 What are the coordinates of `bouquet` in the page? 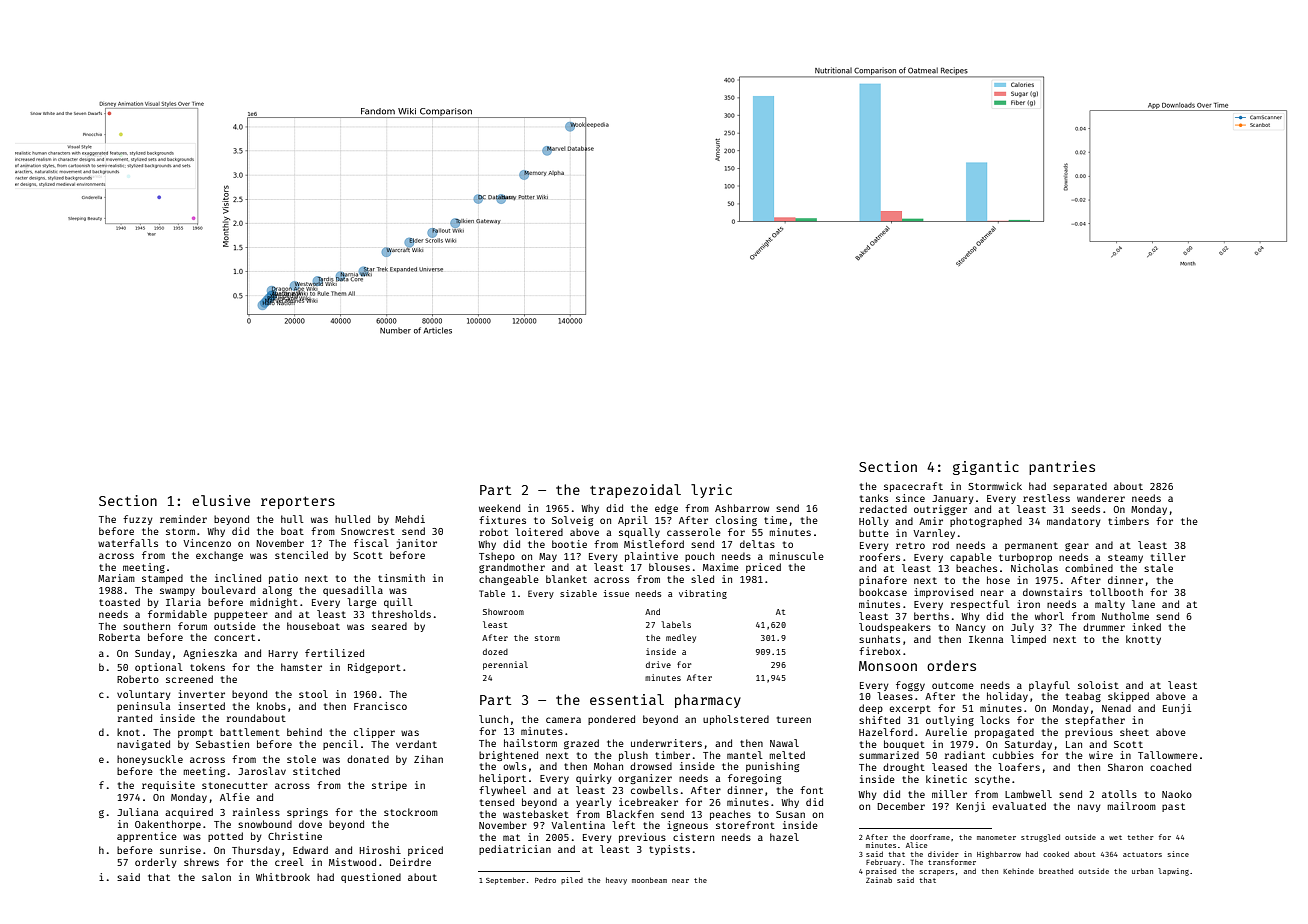 It's located at (904, 745).
